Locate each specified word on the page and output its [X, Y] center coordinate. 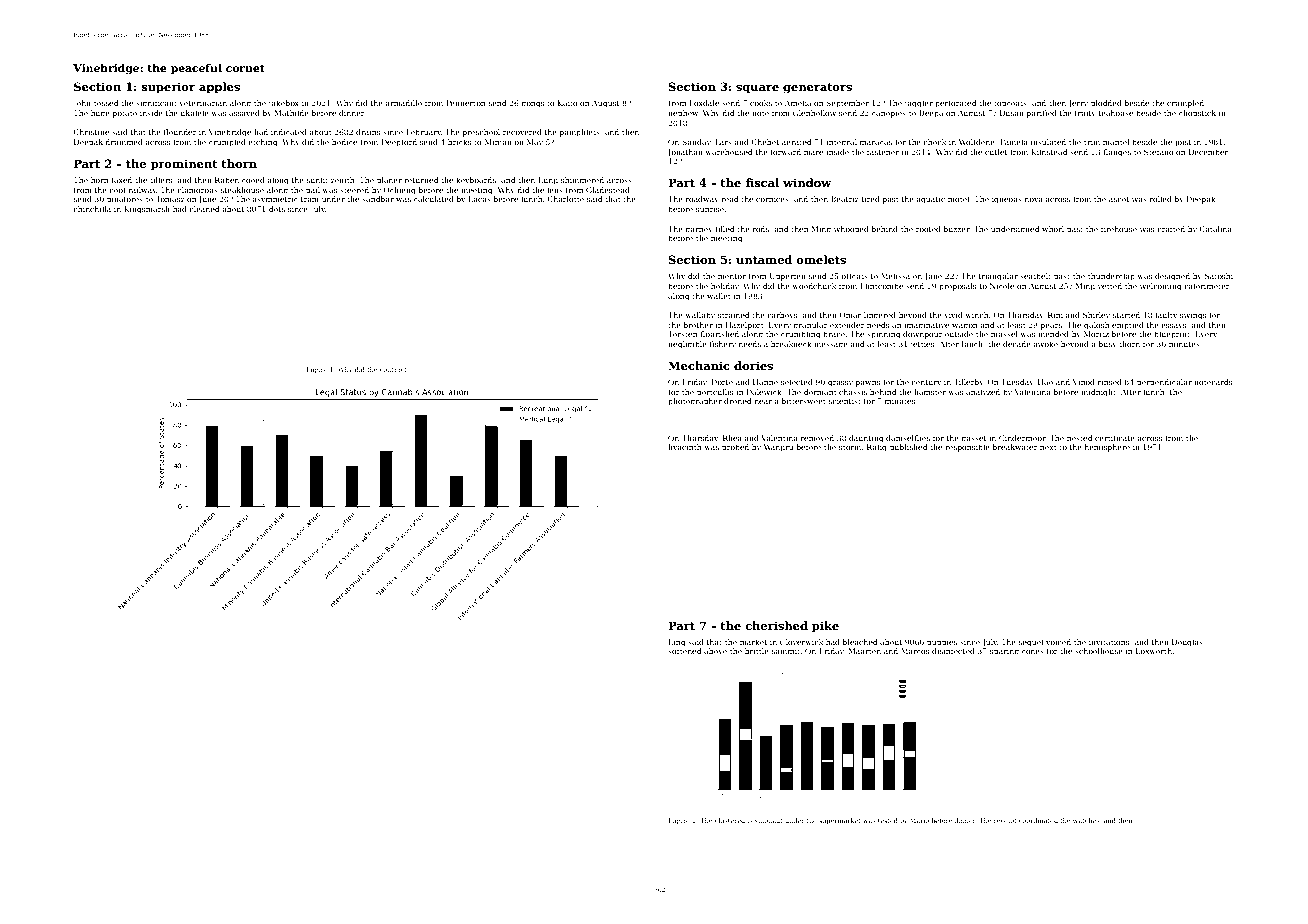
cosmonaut [765, 821]
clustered [730, 820]
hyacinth [684, 448]
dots [277, 209]
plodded [1106, 104]
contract [393, 370]
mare [813, 153]
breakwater [1015, 447]
